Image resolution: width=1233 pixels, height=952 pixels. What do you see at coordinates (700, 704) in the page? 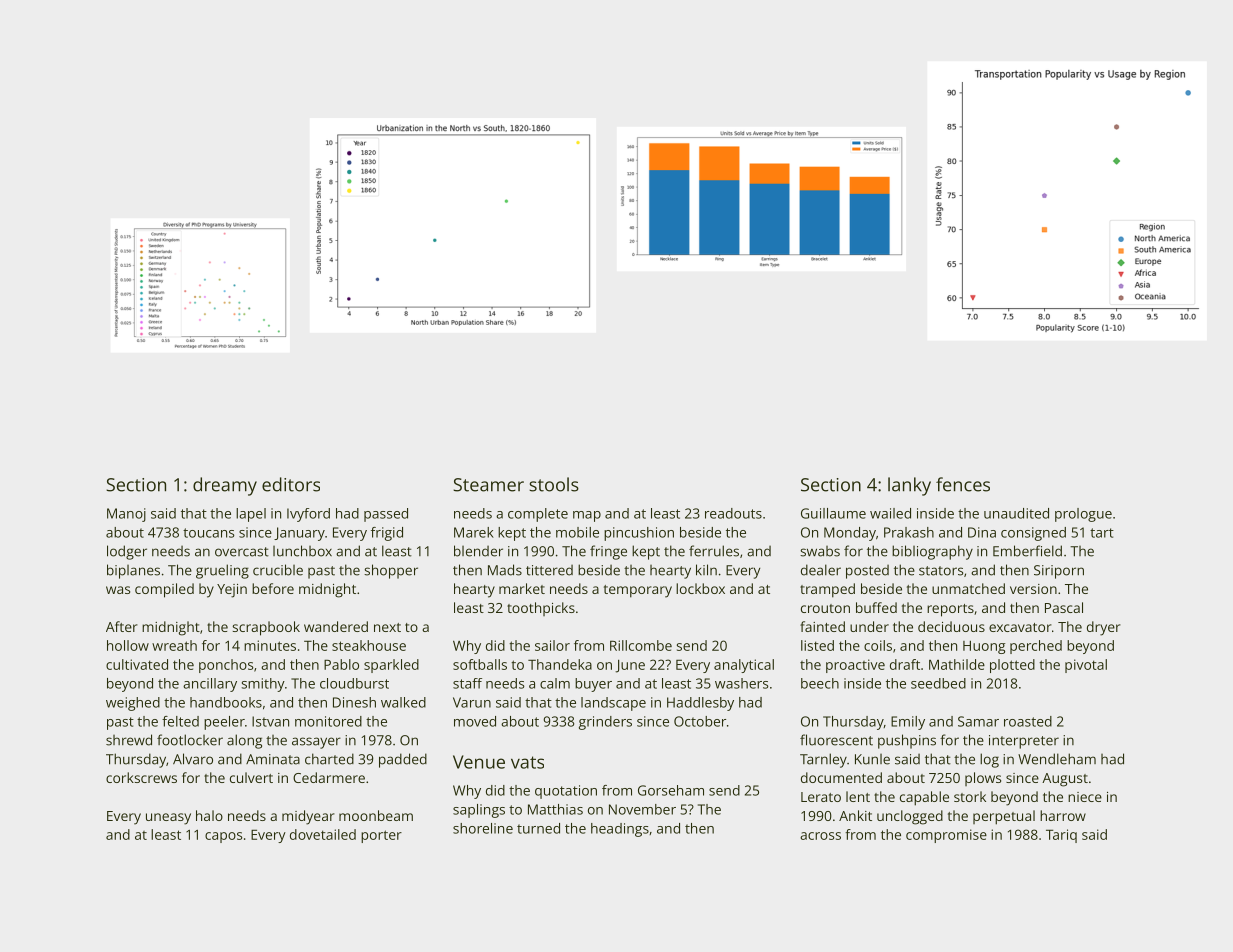
I see `Haddlesby` at bounding box center [700, 704].
